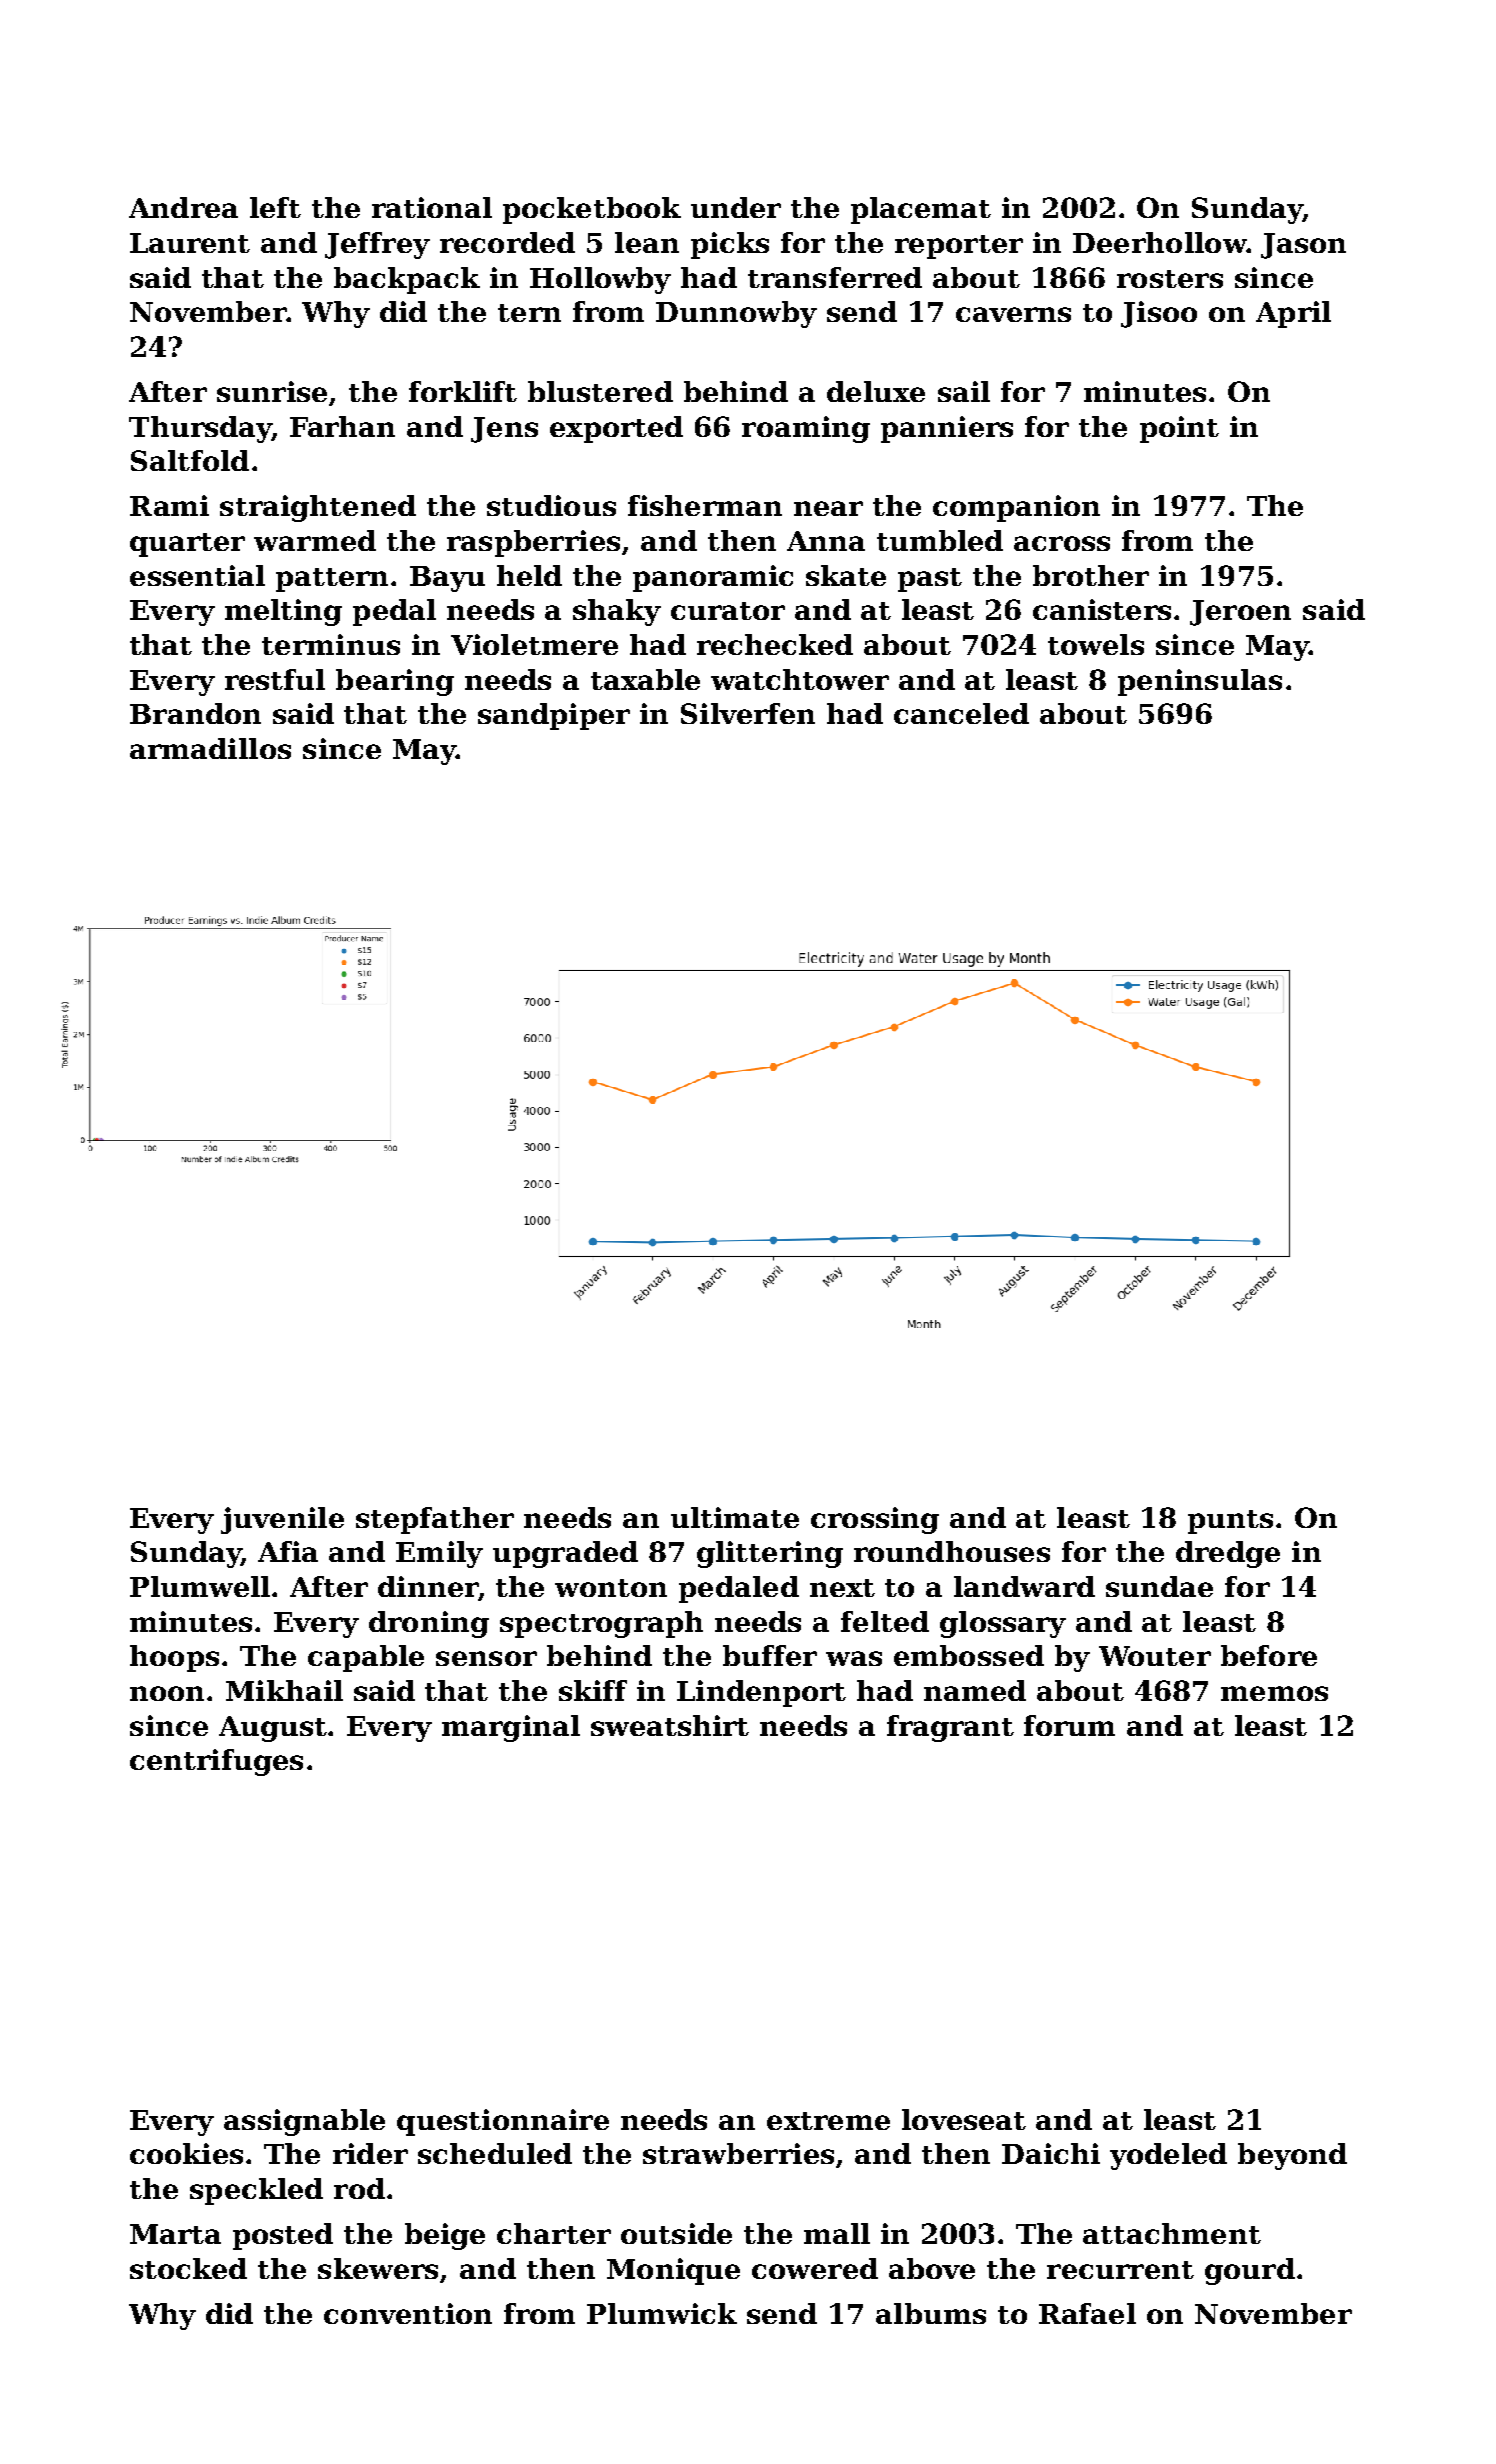  I want to click on rational, so click(432, 207).
